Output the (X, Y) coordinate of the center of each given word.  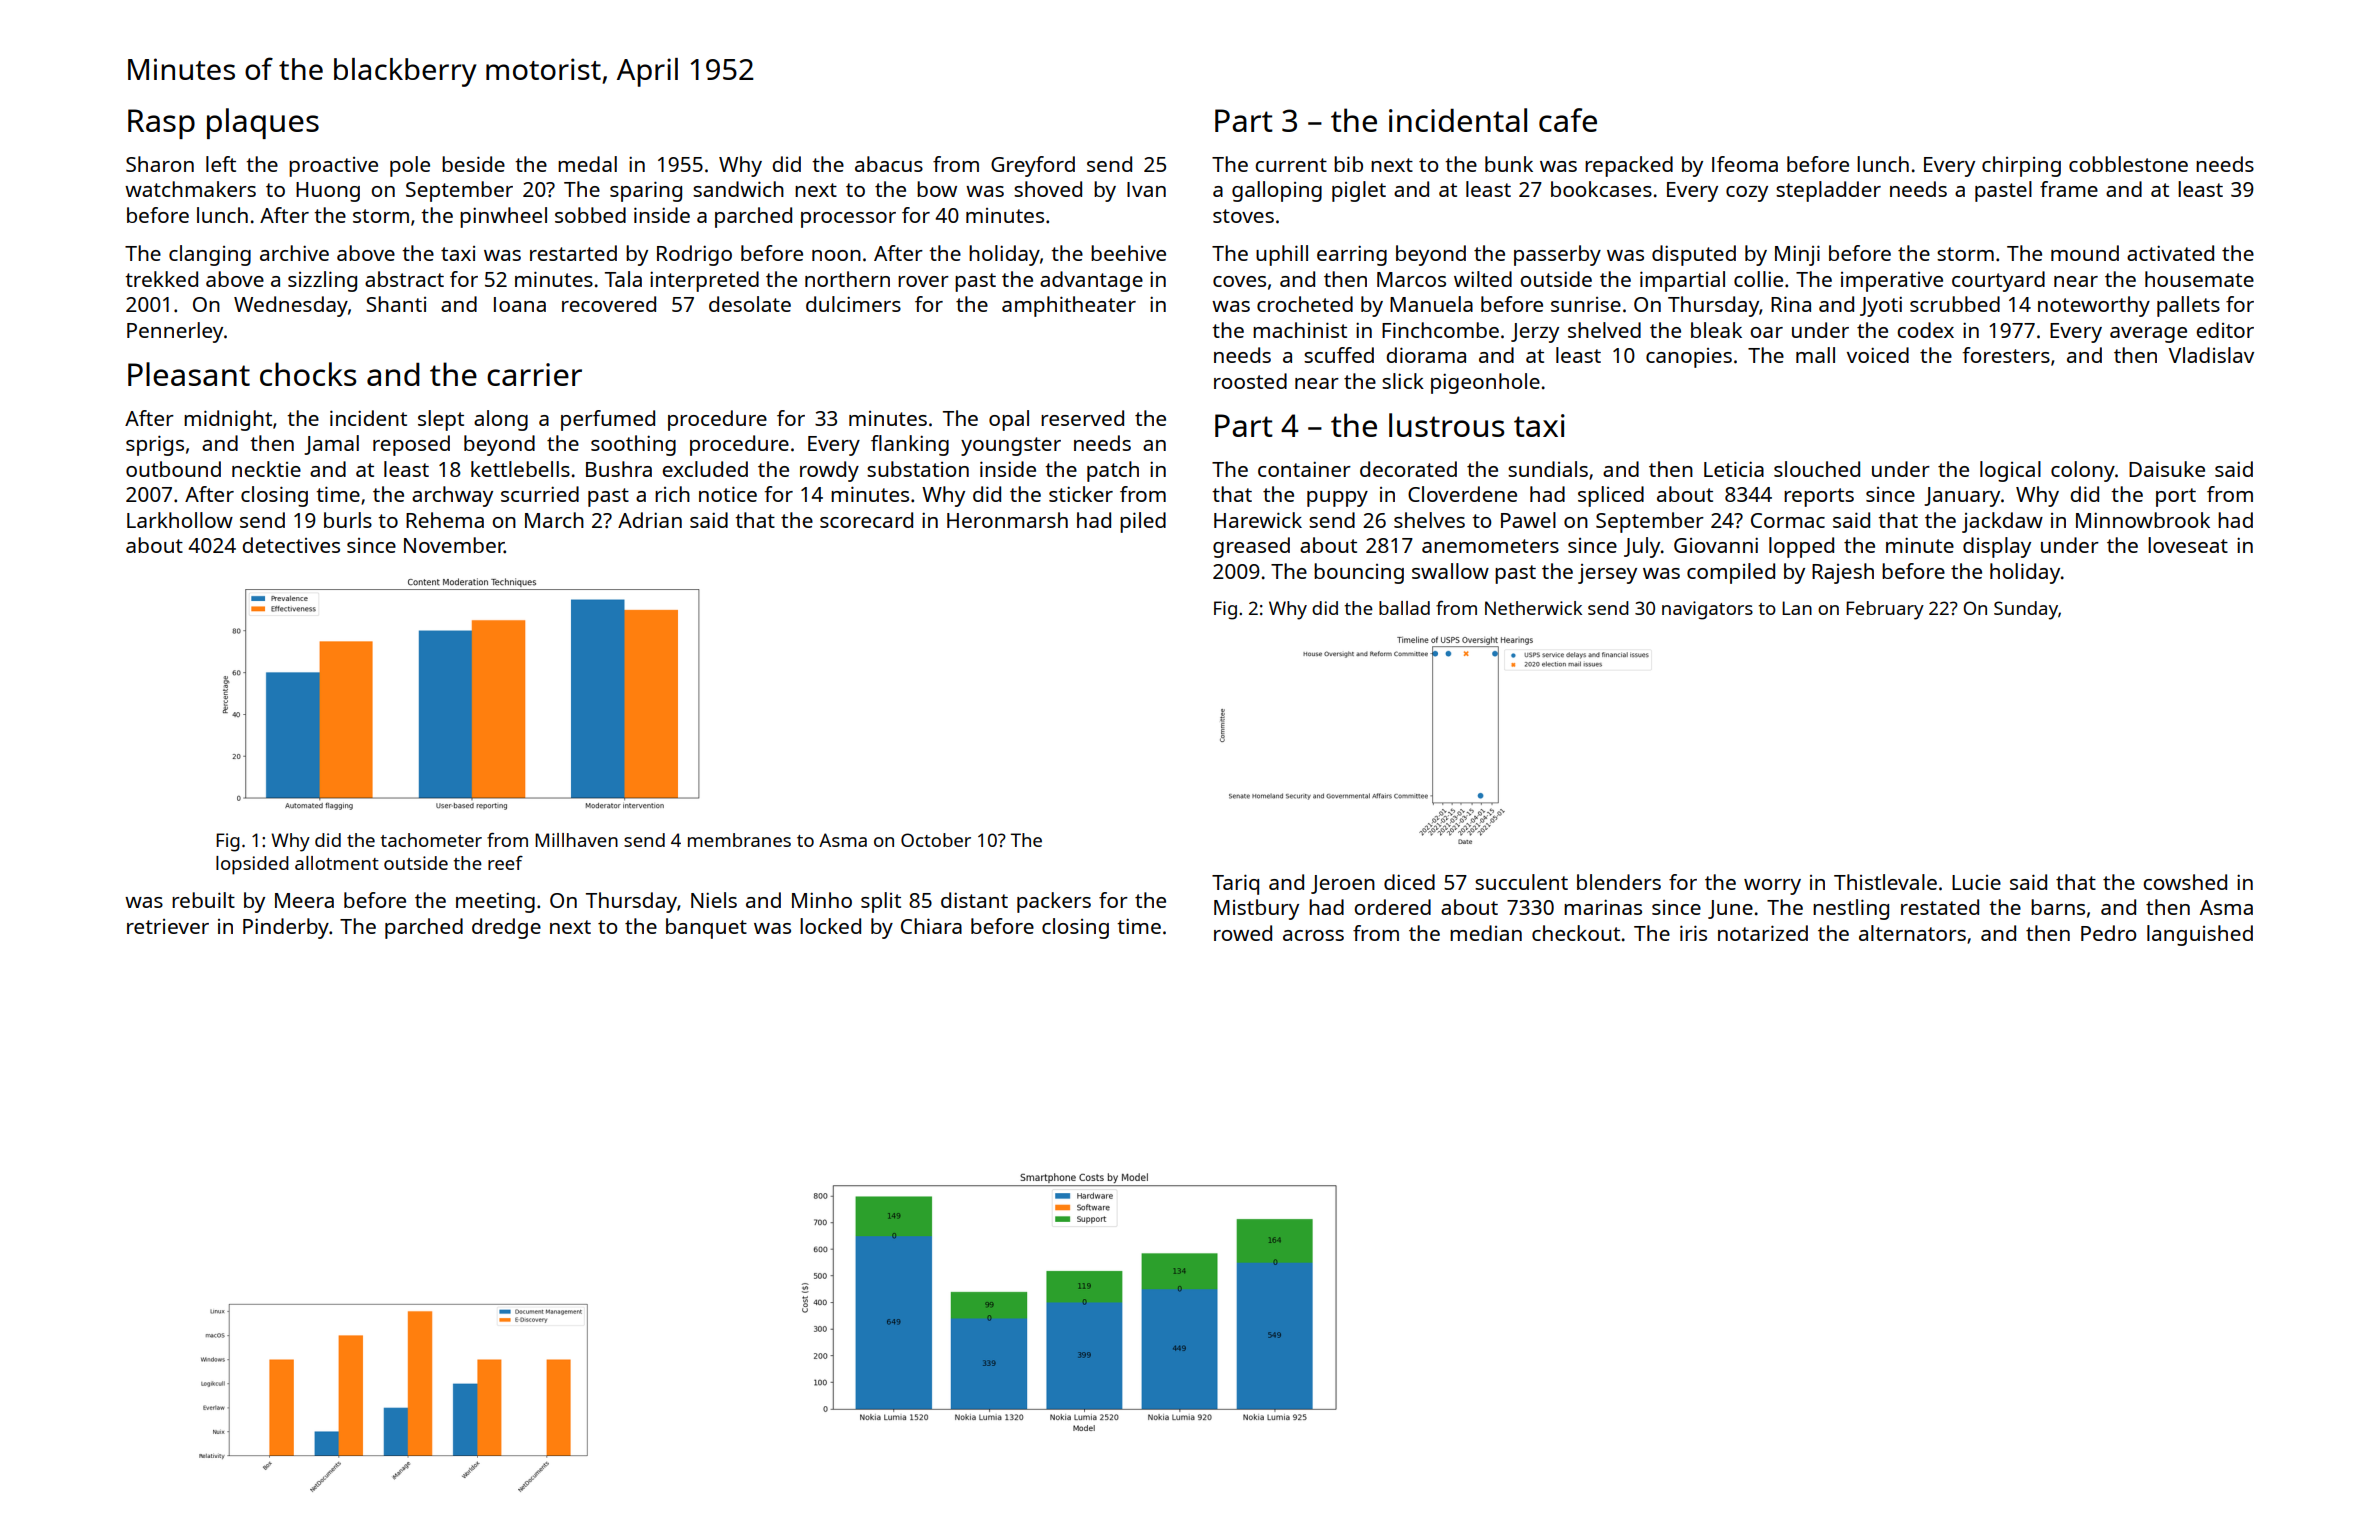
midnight (228, 420)
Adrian (650, 520)
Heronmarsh (1007, 520)
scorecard (866, 520)
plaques (263, 123)
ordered (1392, 907)
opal (1009, 420)
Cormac (1788, 520)
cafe (1568, 120)
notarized (1763, 933)
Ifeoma (1745, 164)
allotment (337, 863)
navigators (1707, 610)
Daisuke (2167, 469)
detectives (291, 545)
